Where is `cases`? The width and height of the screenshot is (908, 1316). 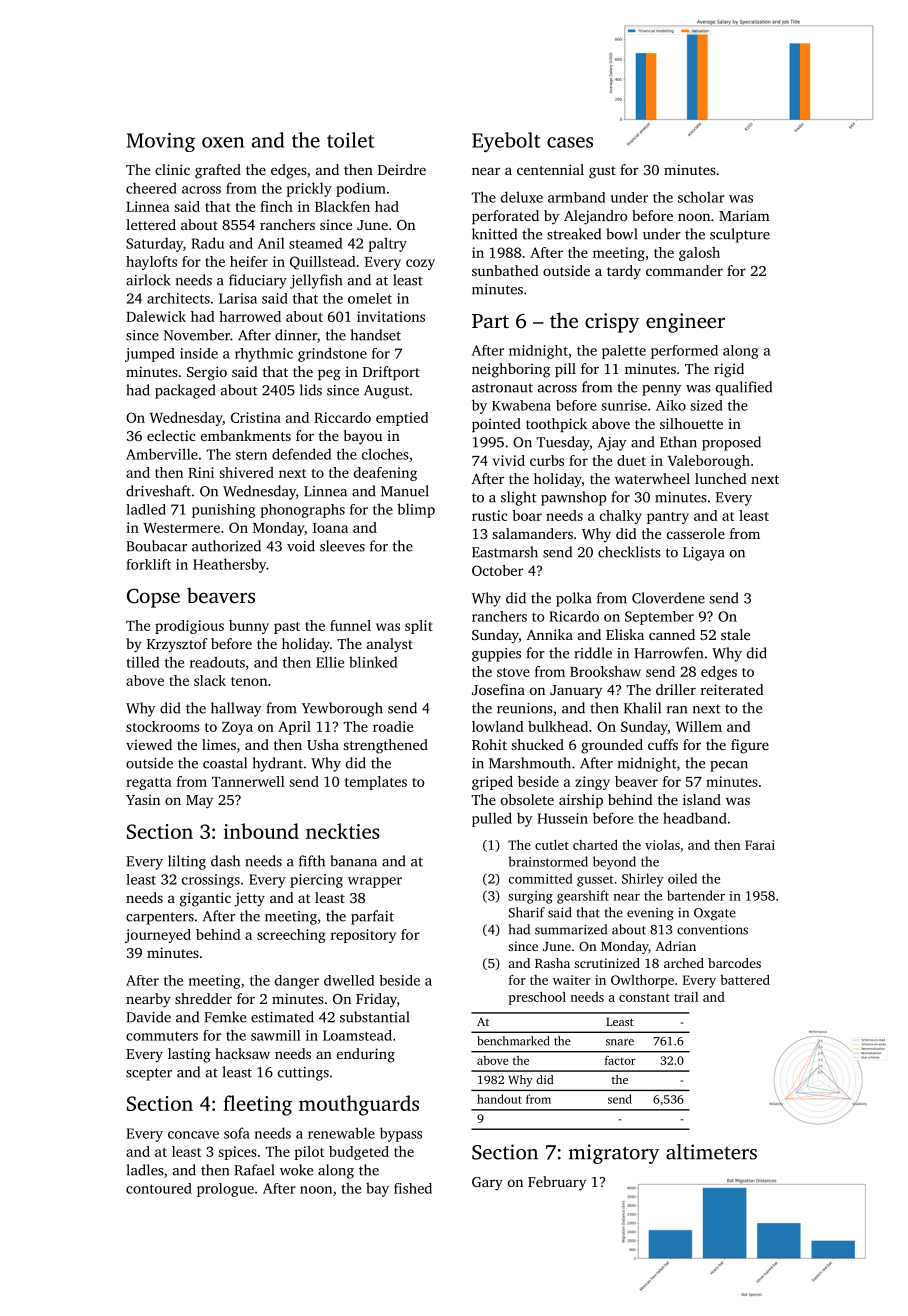 cases is located at coordinates (570, 142).
